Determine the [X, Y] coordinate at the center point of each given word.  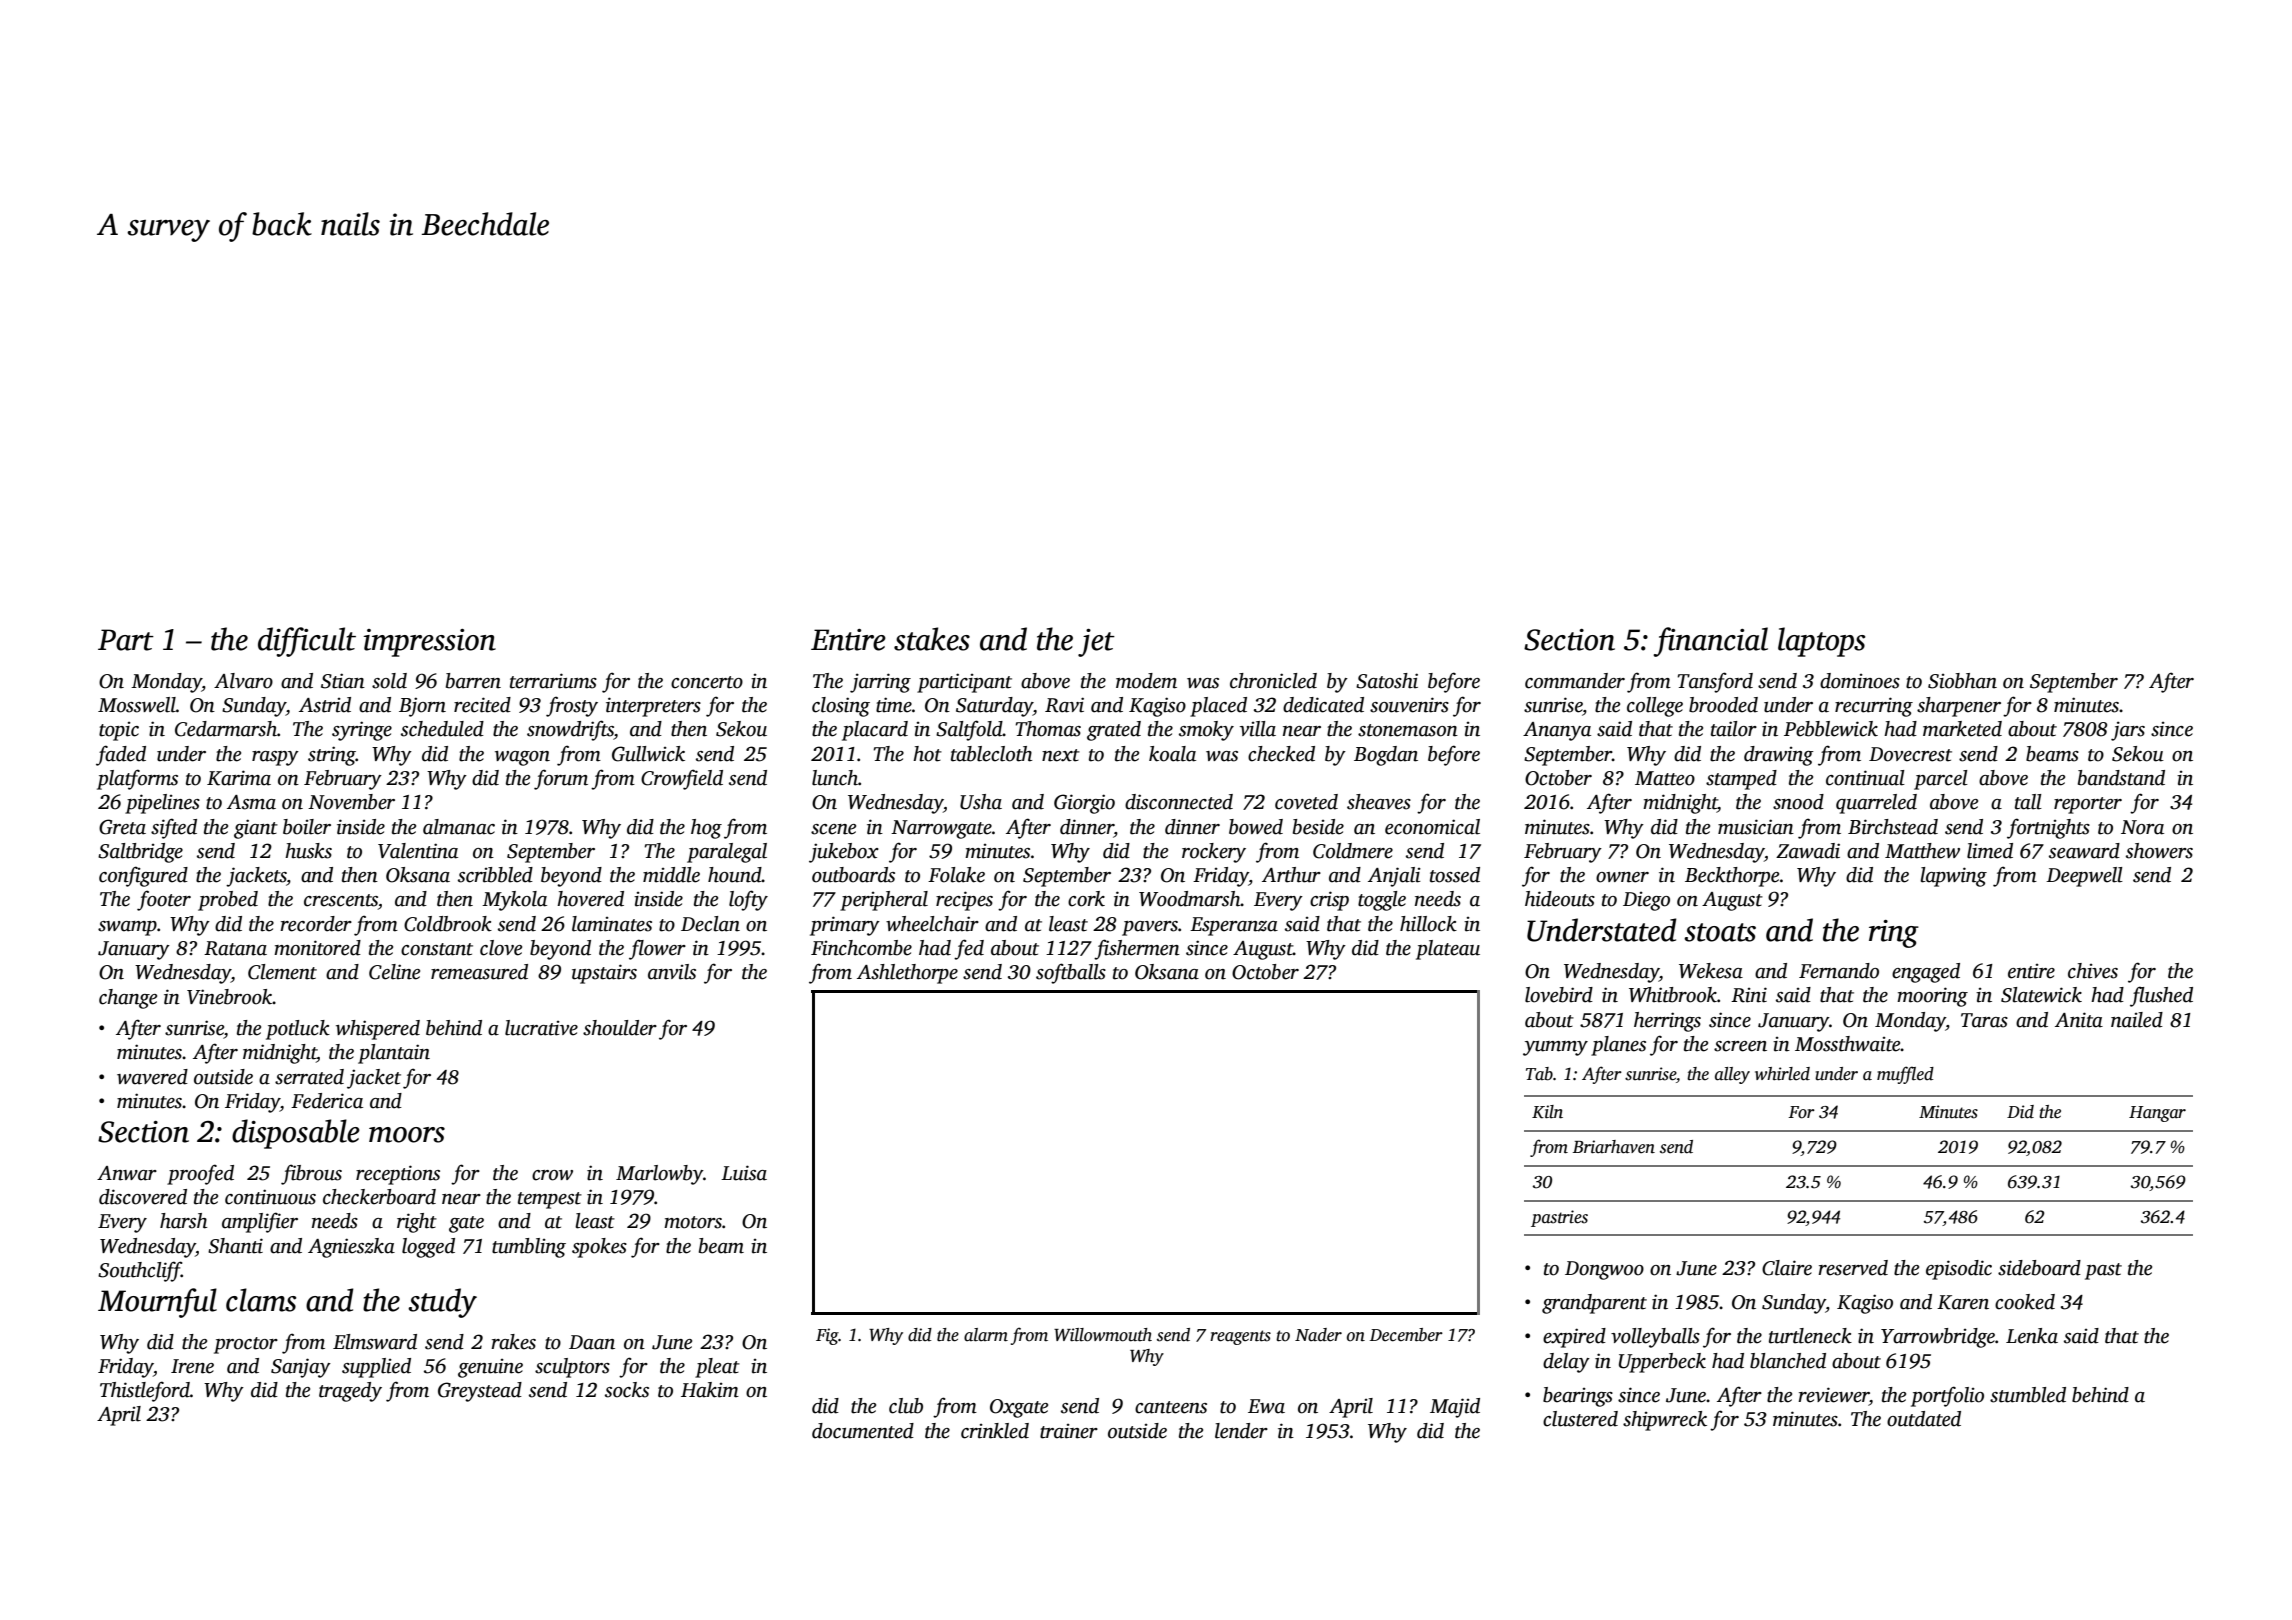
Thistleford [145, 1391]
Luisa [744, 1173]
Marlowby [659, 1175]
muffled [1905, 1075]
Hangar [2157, 1114]
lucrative [541, 1028]
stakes [932, 639]
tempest [550, 1200]
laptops [1821, 642]
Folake [956, 875]
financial [1710, 642]
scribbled [495, 875]
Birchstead [1893, 827]
